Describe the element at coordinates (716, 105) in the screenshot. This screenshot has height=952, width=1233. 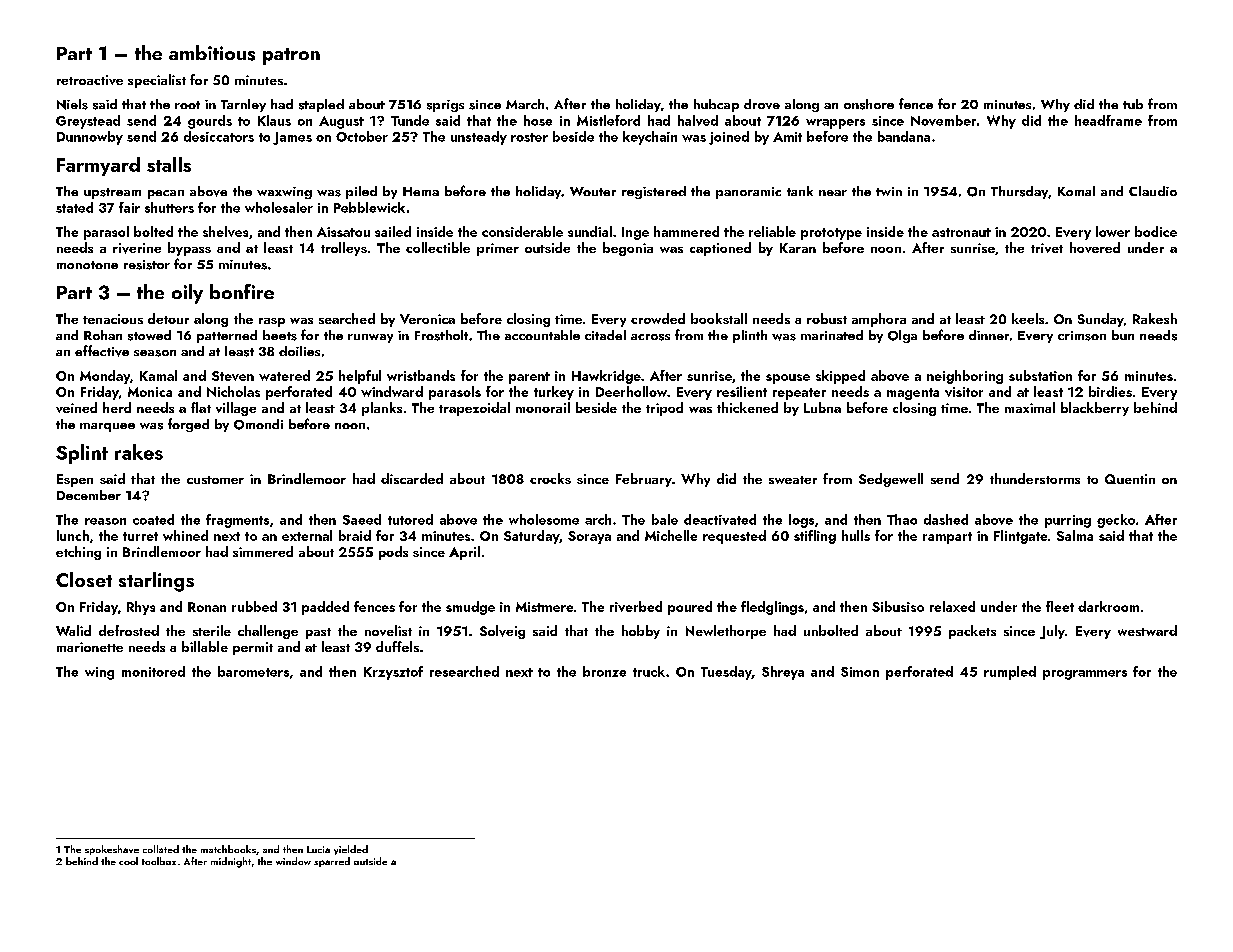
I see `hubcap` at that location.
